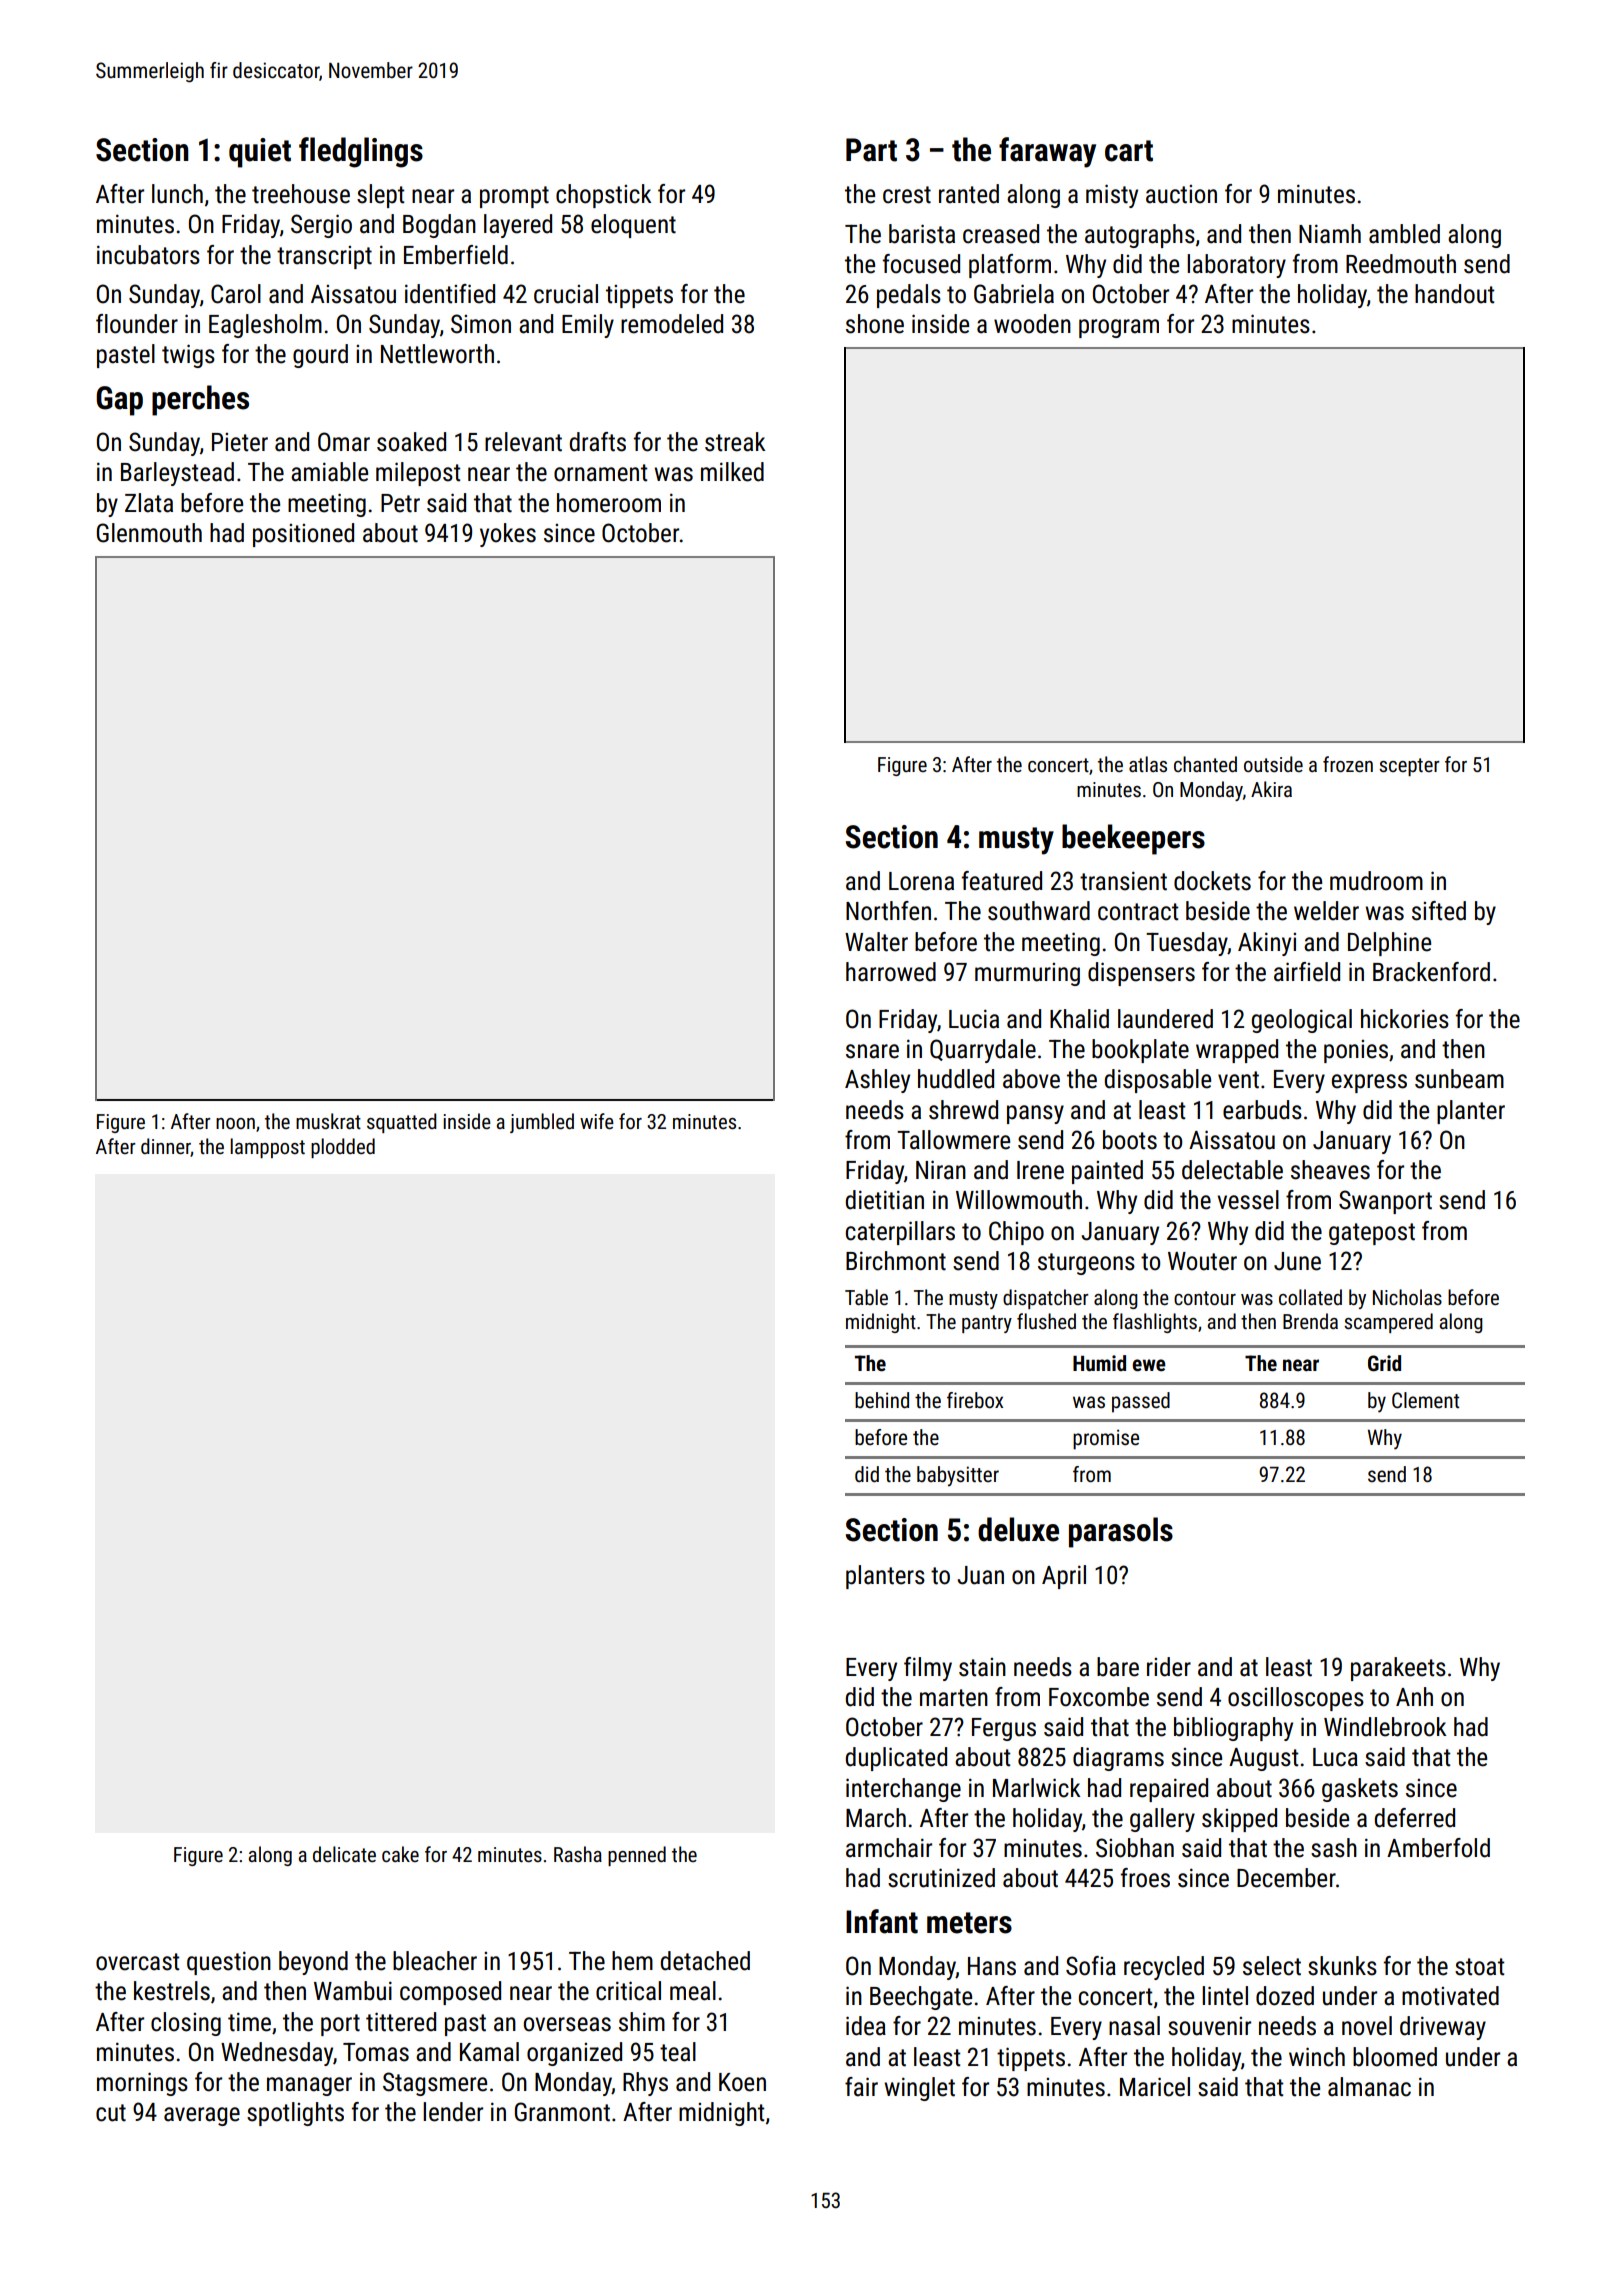 The height and width of the page is (2292, 1620). What do you see at coordinates (177, 474) in the page?
I see `Barleystead` at bounding box center [177, 474].
